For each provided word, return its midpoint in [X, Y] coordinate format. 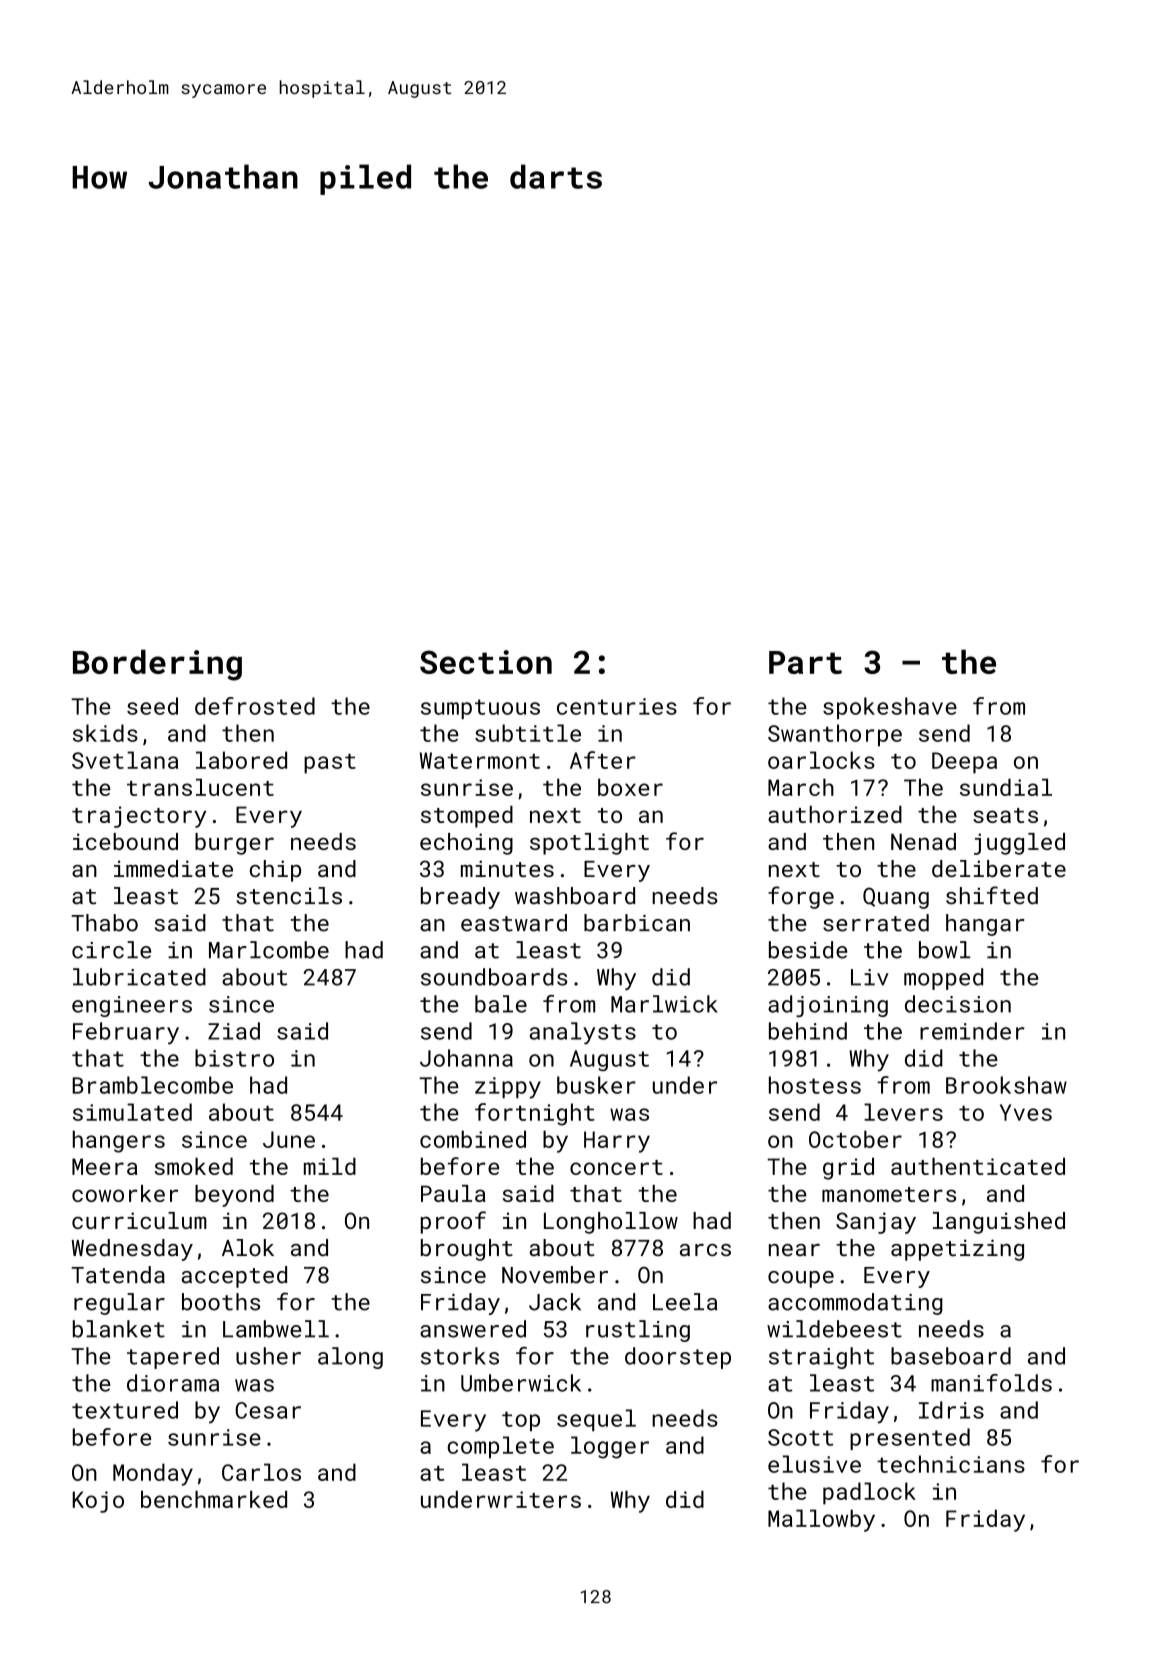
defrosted [255, 706]
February [126, 1033]
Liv [870, 977]
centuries [617, 706]
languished [999, 1223]
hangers [119, 1141]
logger [610, 1447]
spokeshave [890, 708]
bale [501, 1004]
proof [453, 1222]
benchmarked [214, 1499]
